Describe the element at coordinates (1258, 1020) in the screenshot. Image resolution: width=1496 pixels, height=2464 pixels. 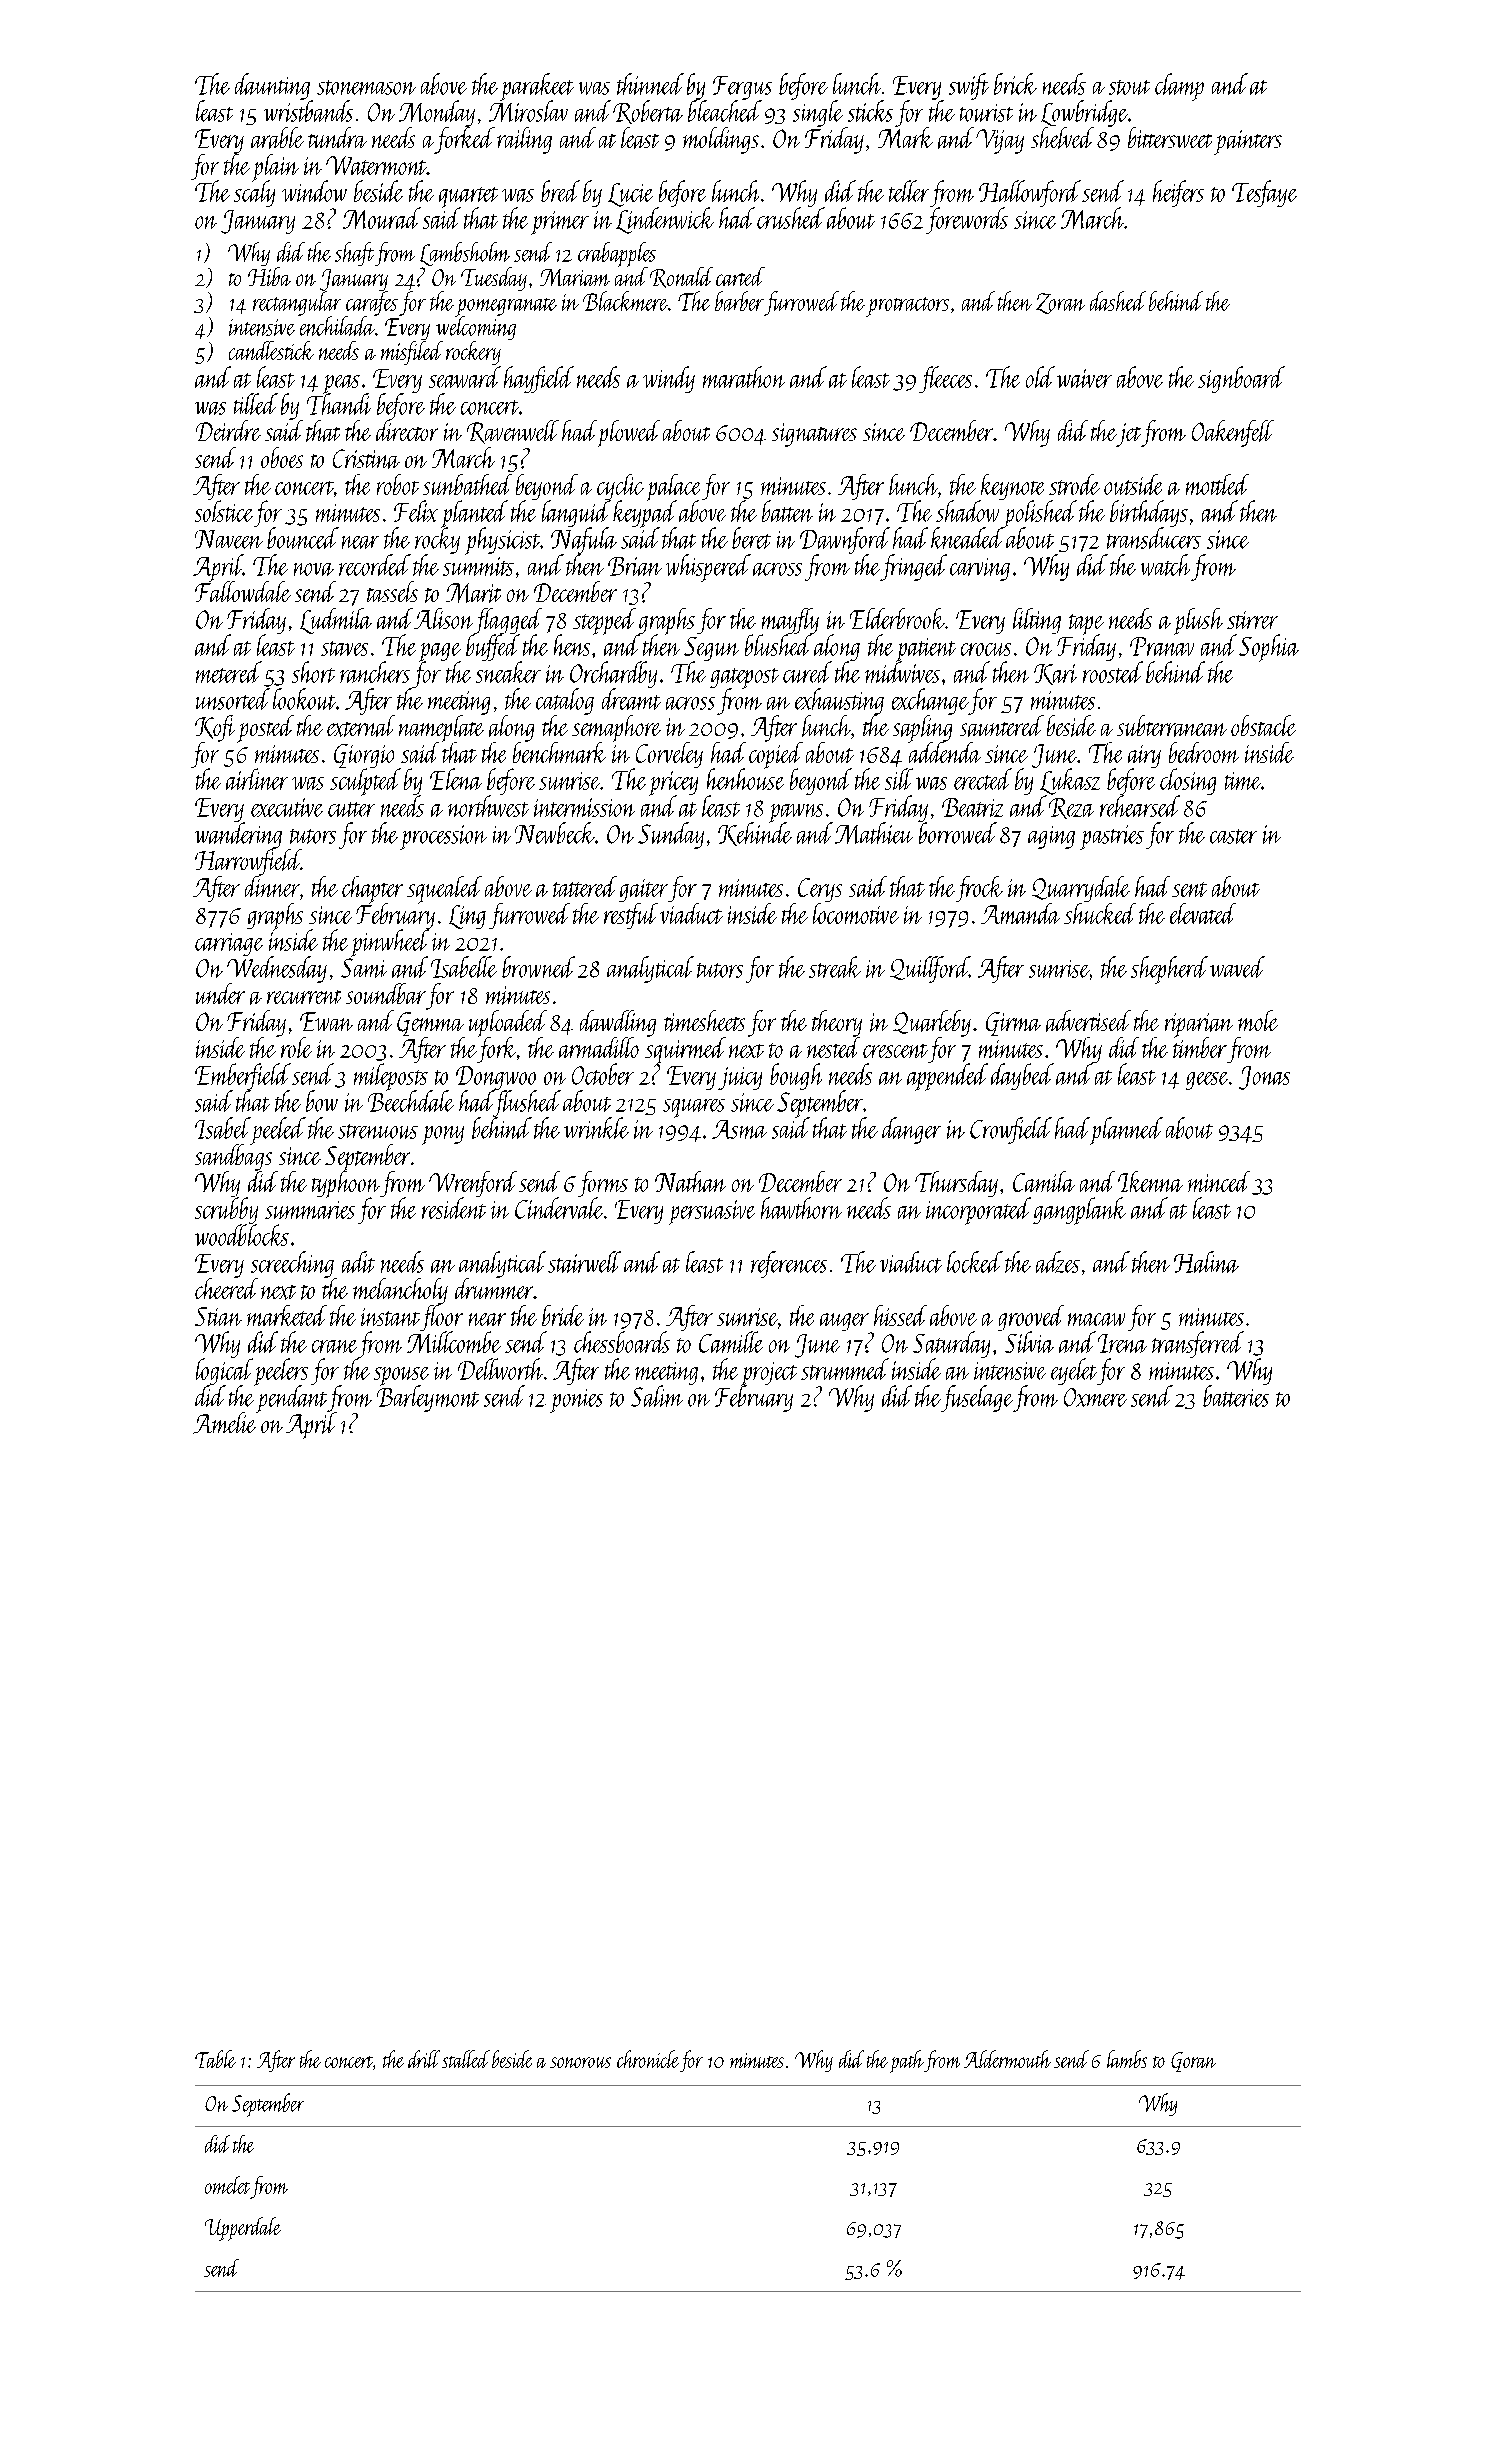
I see `mole` at that location.
